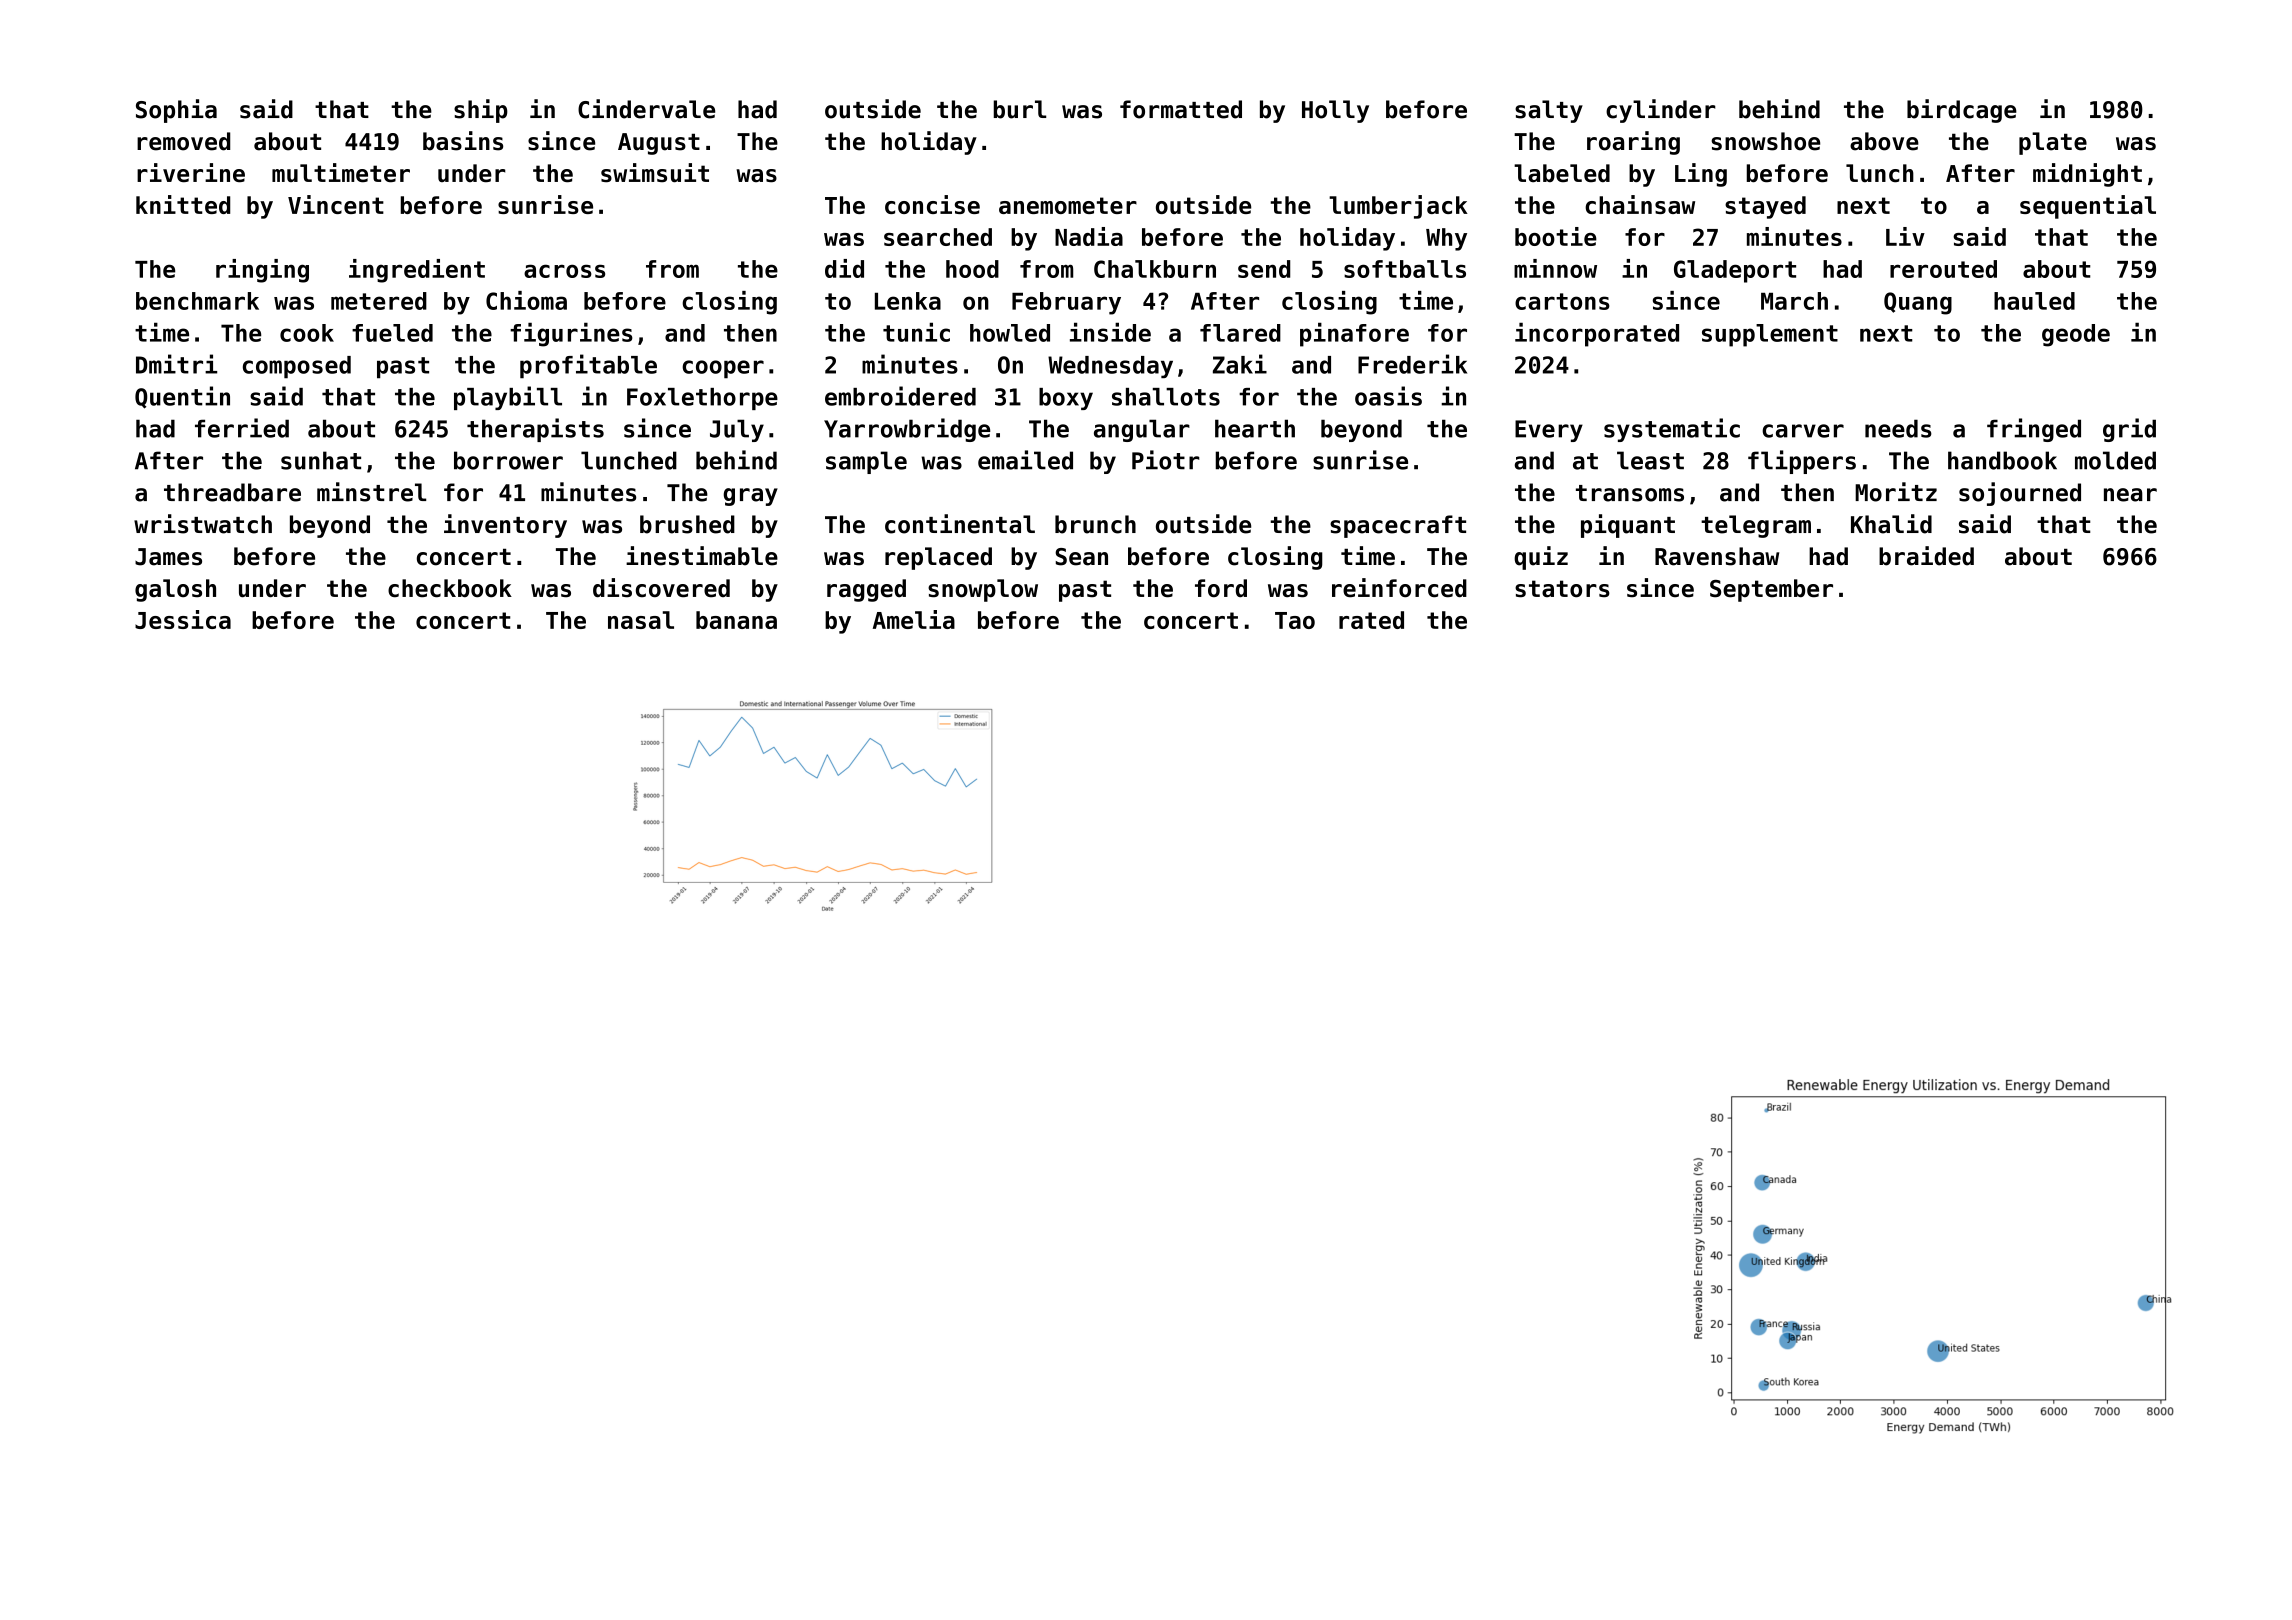 The width and height of the page is (2292, 1620). I want to click on stators, so click(1562, 589).
